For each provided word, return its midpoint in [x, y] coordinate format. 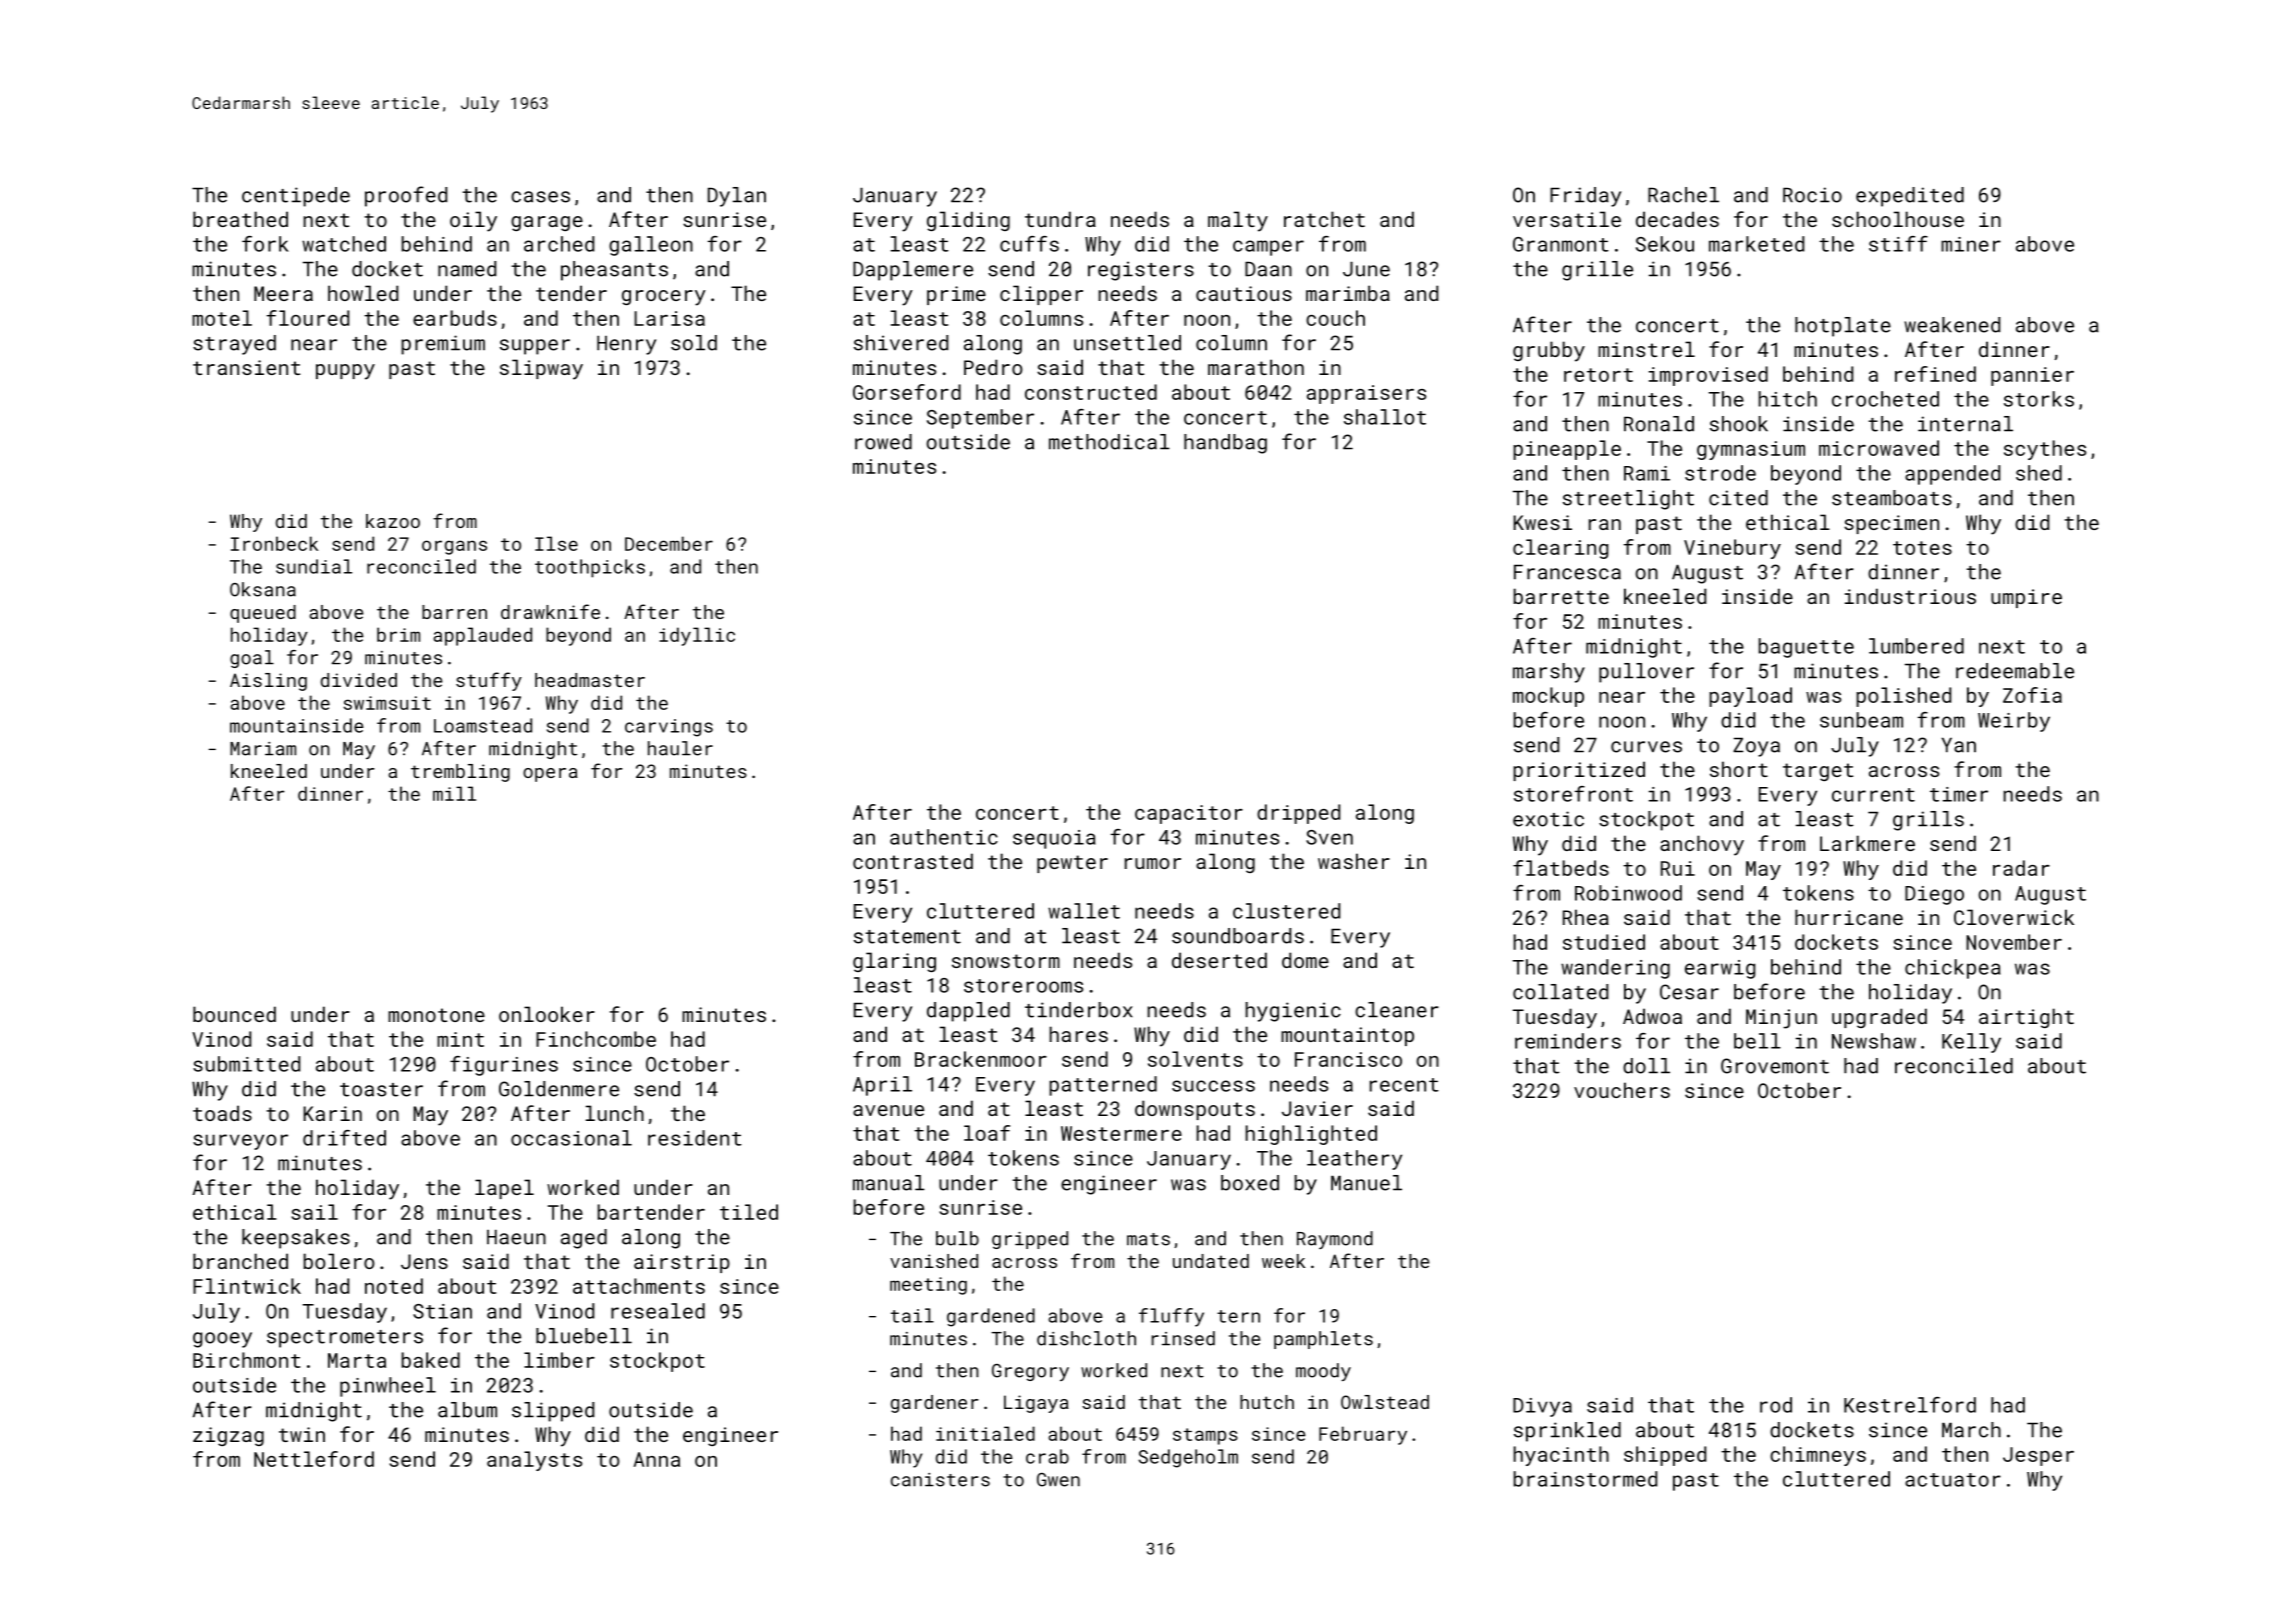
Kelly [1971, 1043]
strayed [234, 345]
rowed [883, 442]
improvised [1708, 376]
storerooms [1023, 986]
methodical [1109, 442]
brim [398, 634]
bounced [234, 1014]
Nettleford [314, 1459]
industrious [1910, 596]
